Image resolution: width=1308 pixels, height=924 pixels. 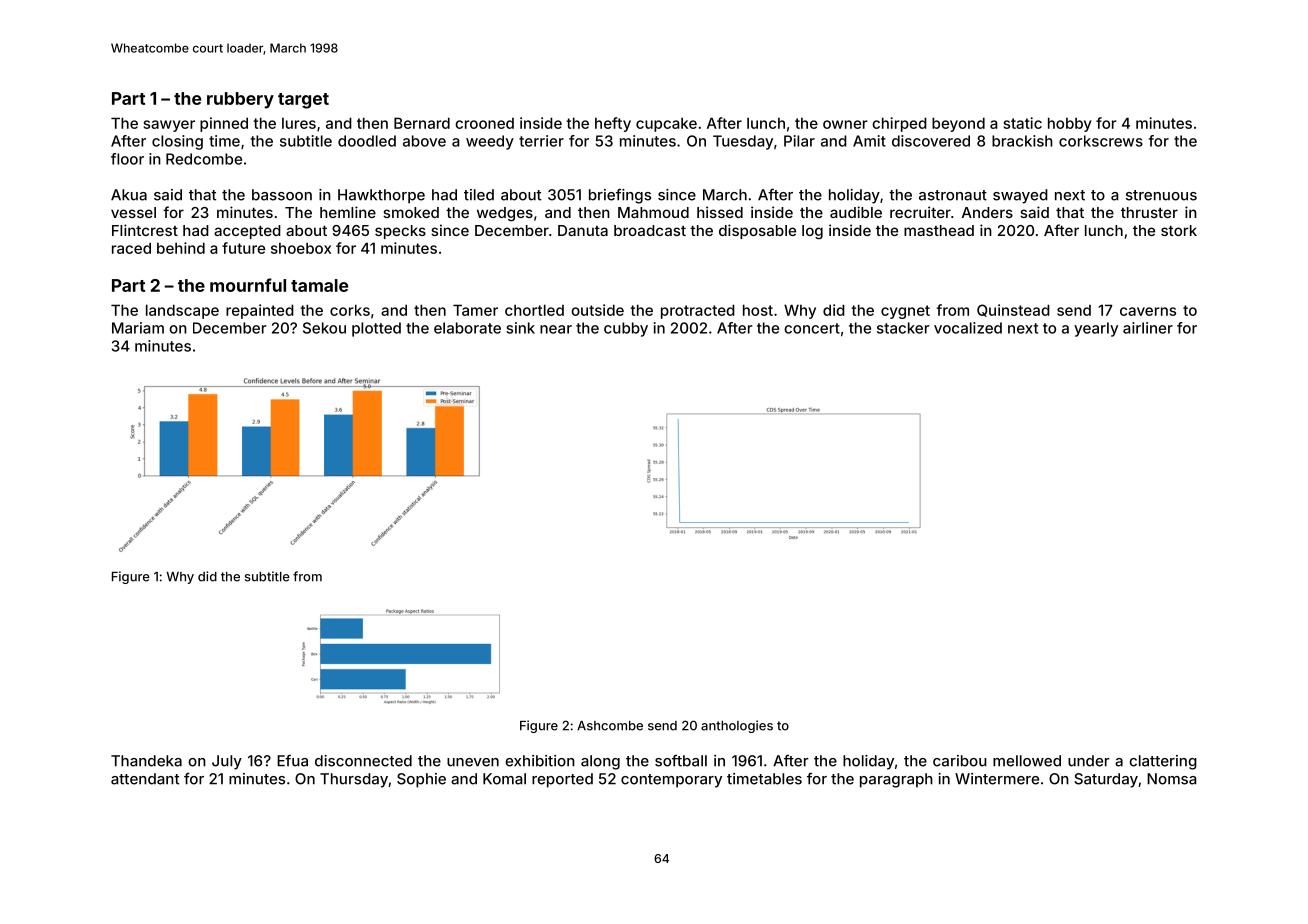 I want to click on hefty, so click(x=613, y=124).
